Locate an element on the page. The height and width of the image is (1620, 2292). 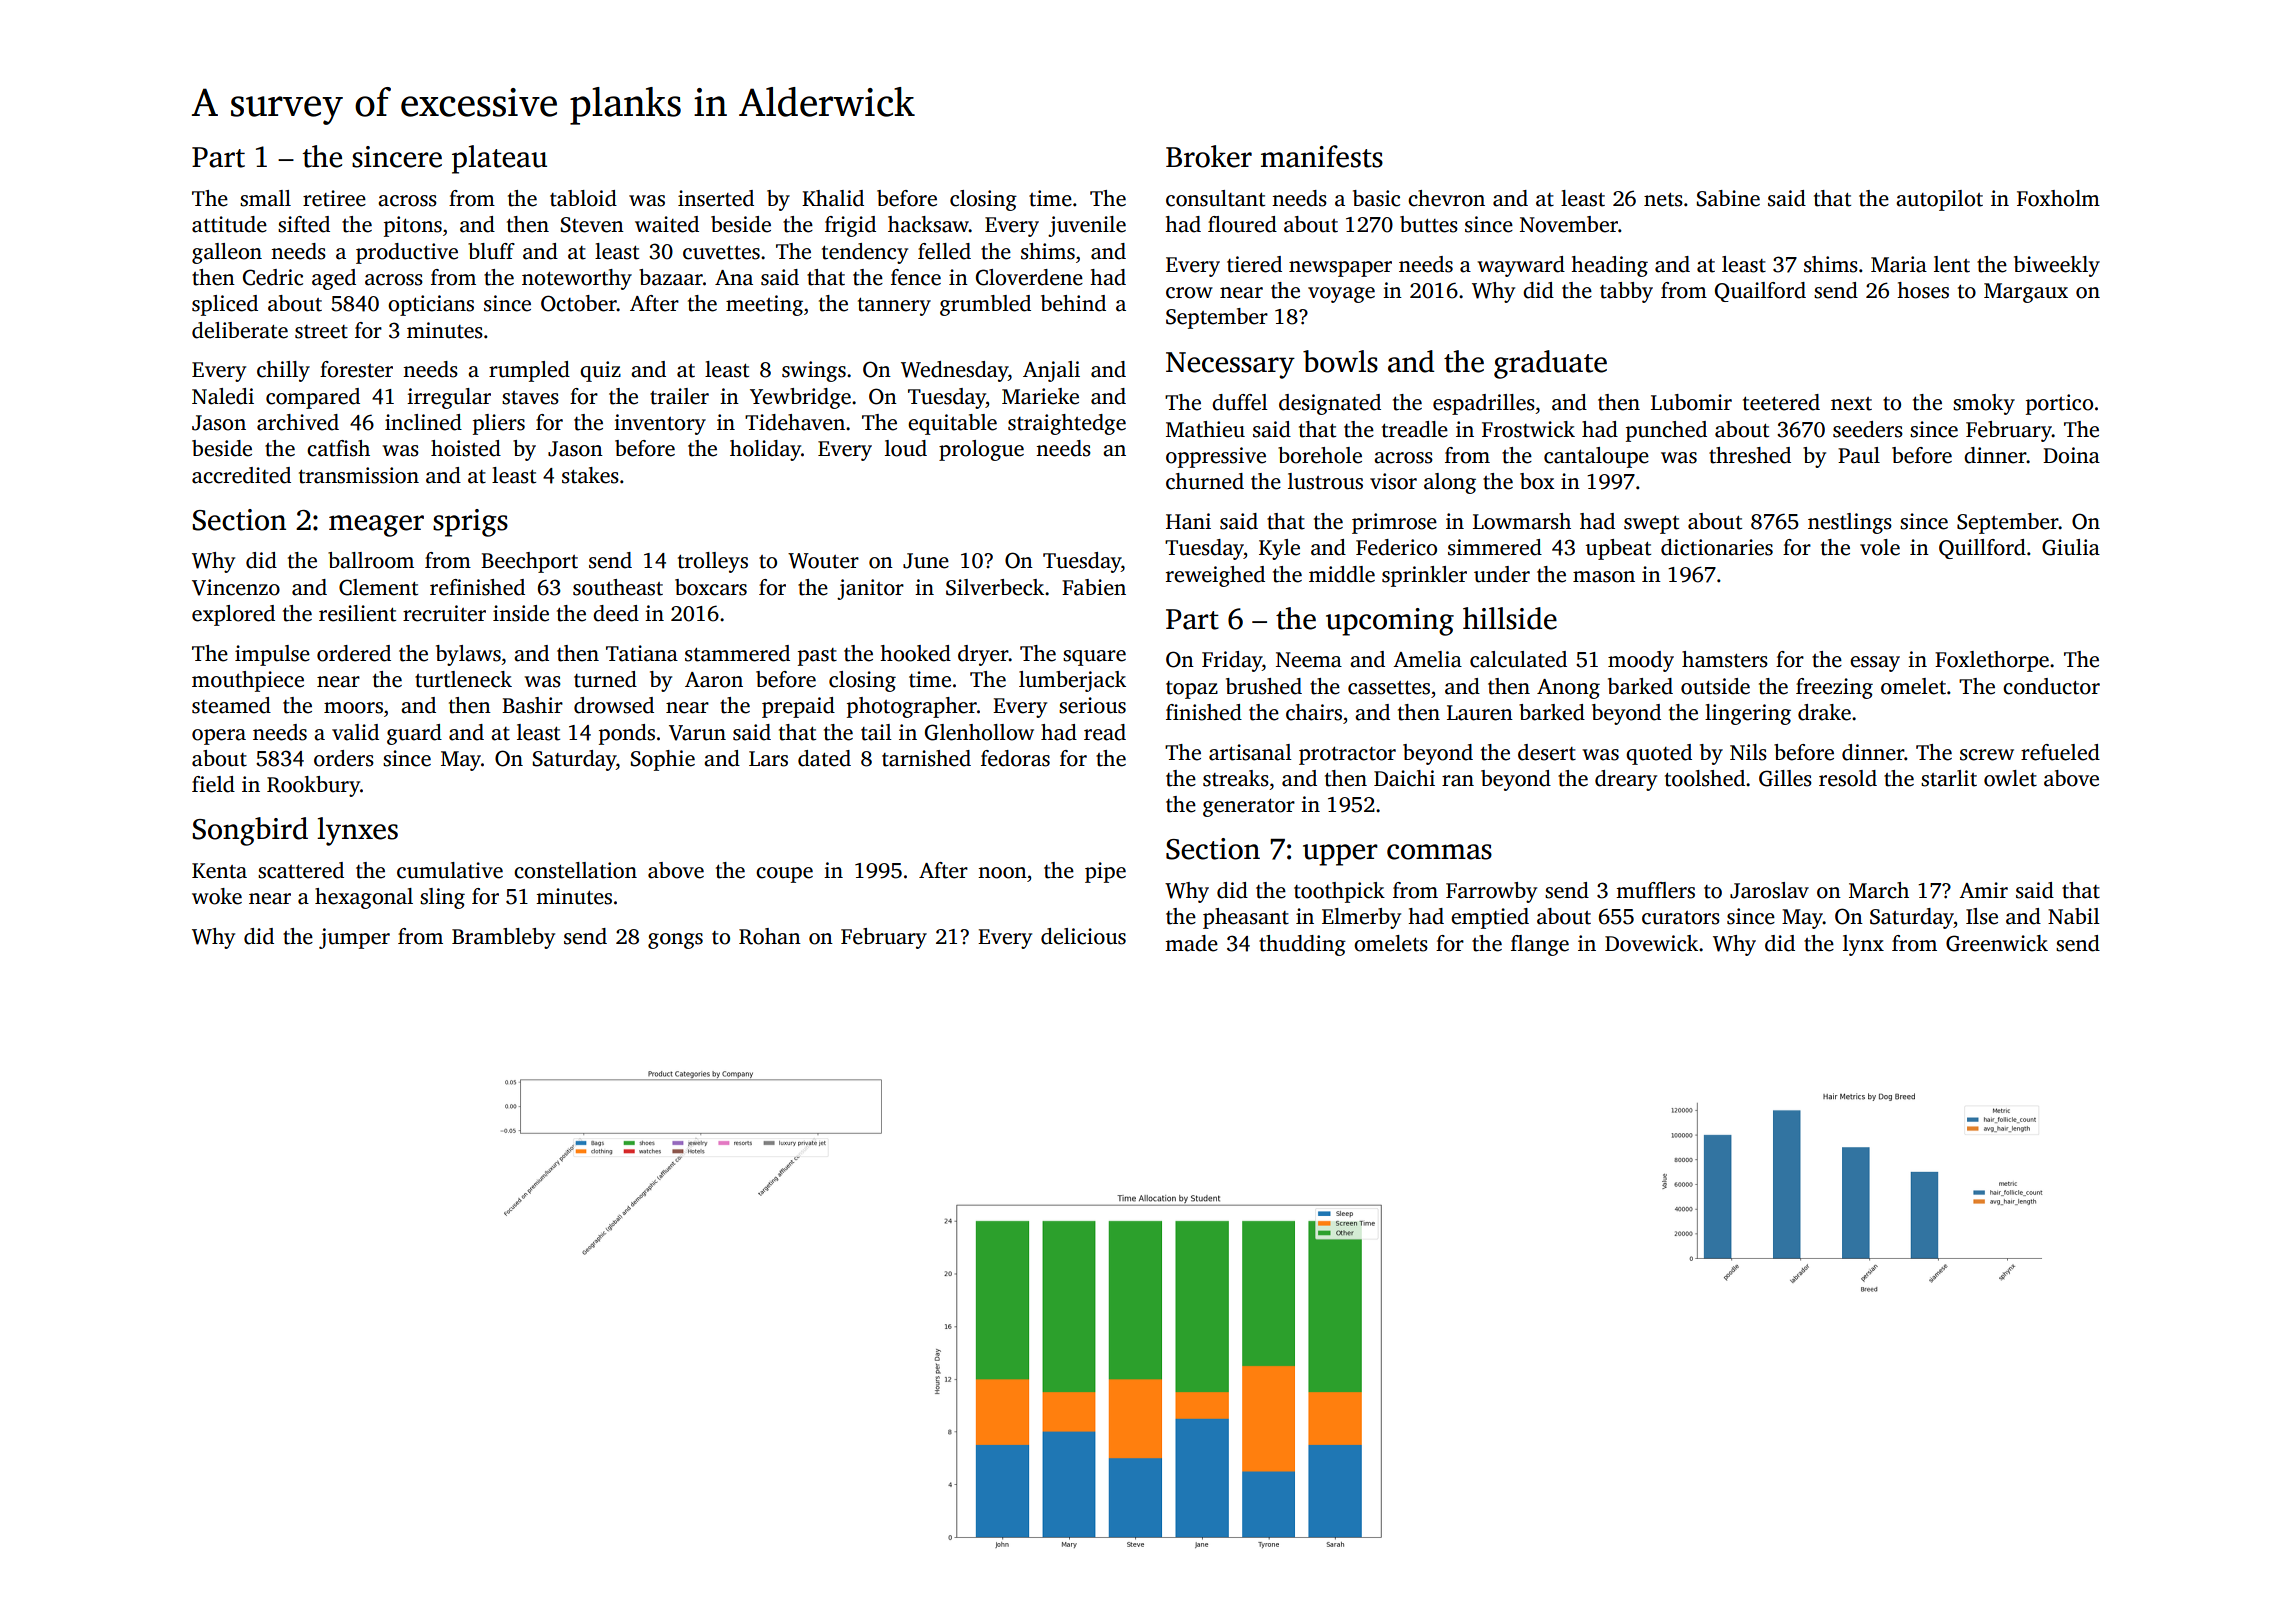
Wouter is located at coordinates (823, 561).
